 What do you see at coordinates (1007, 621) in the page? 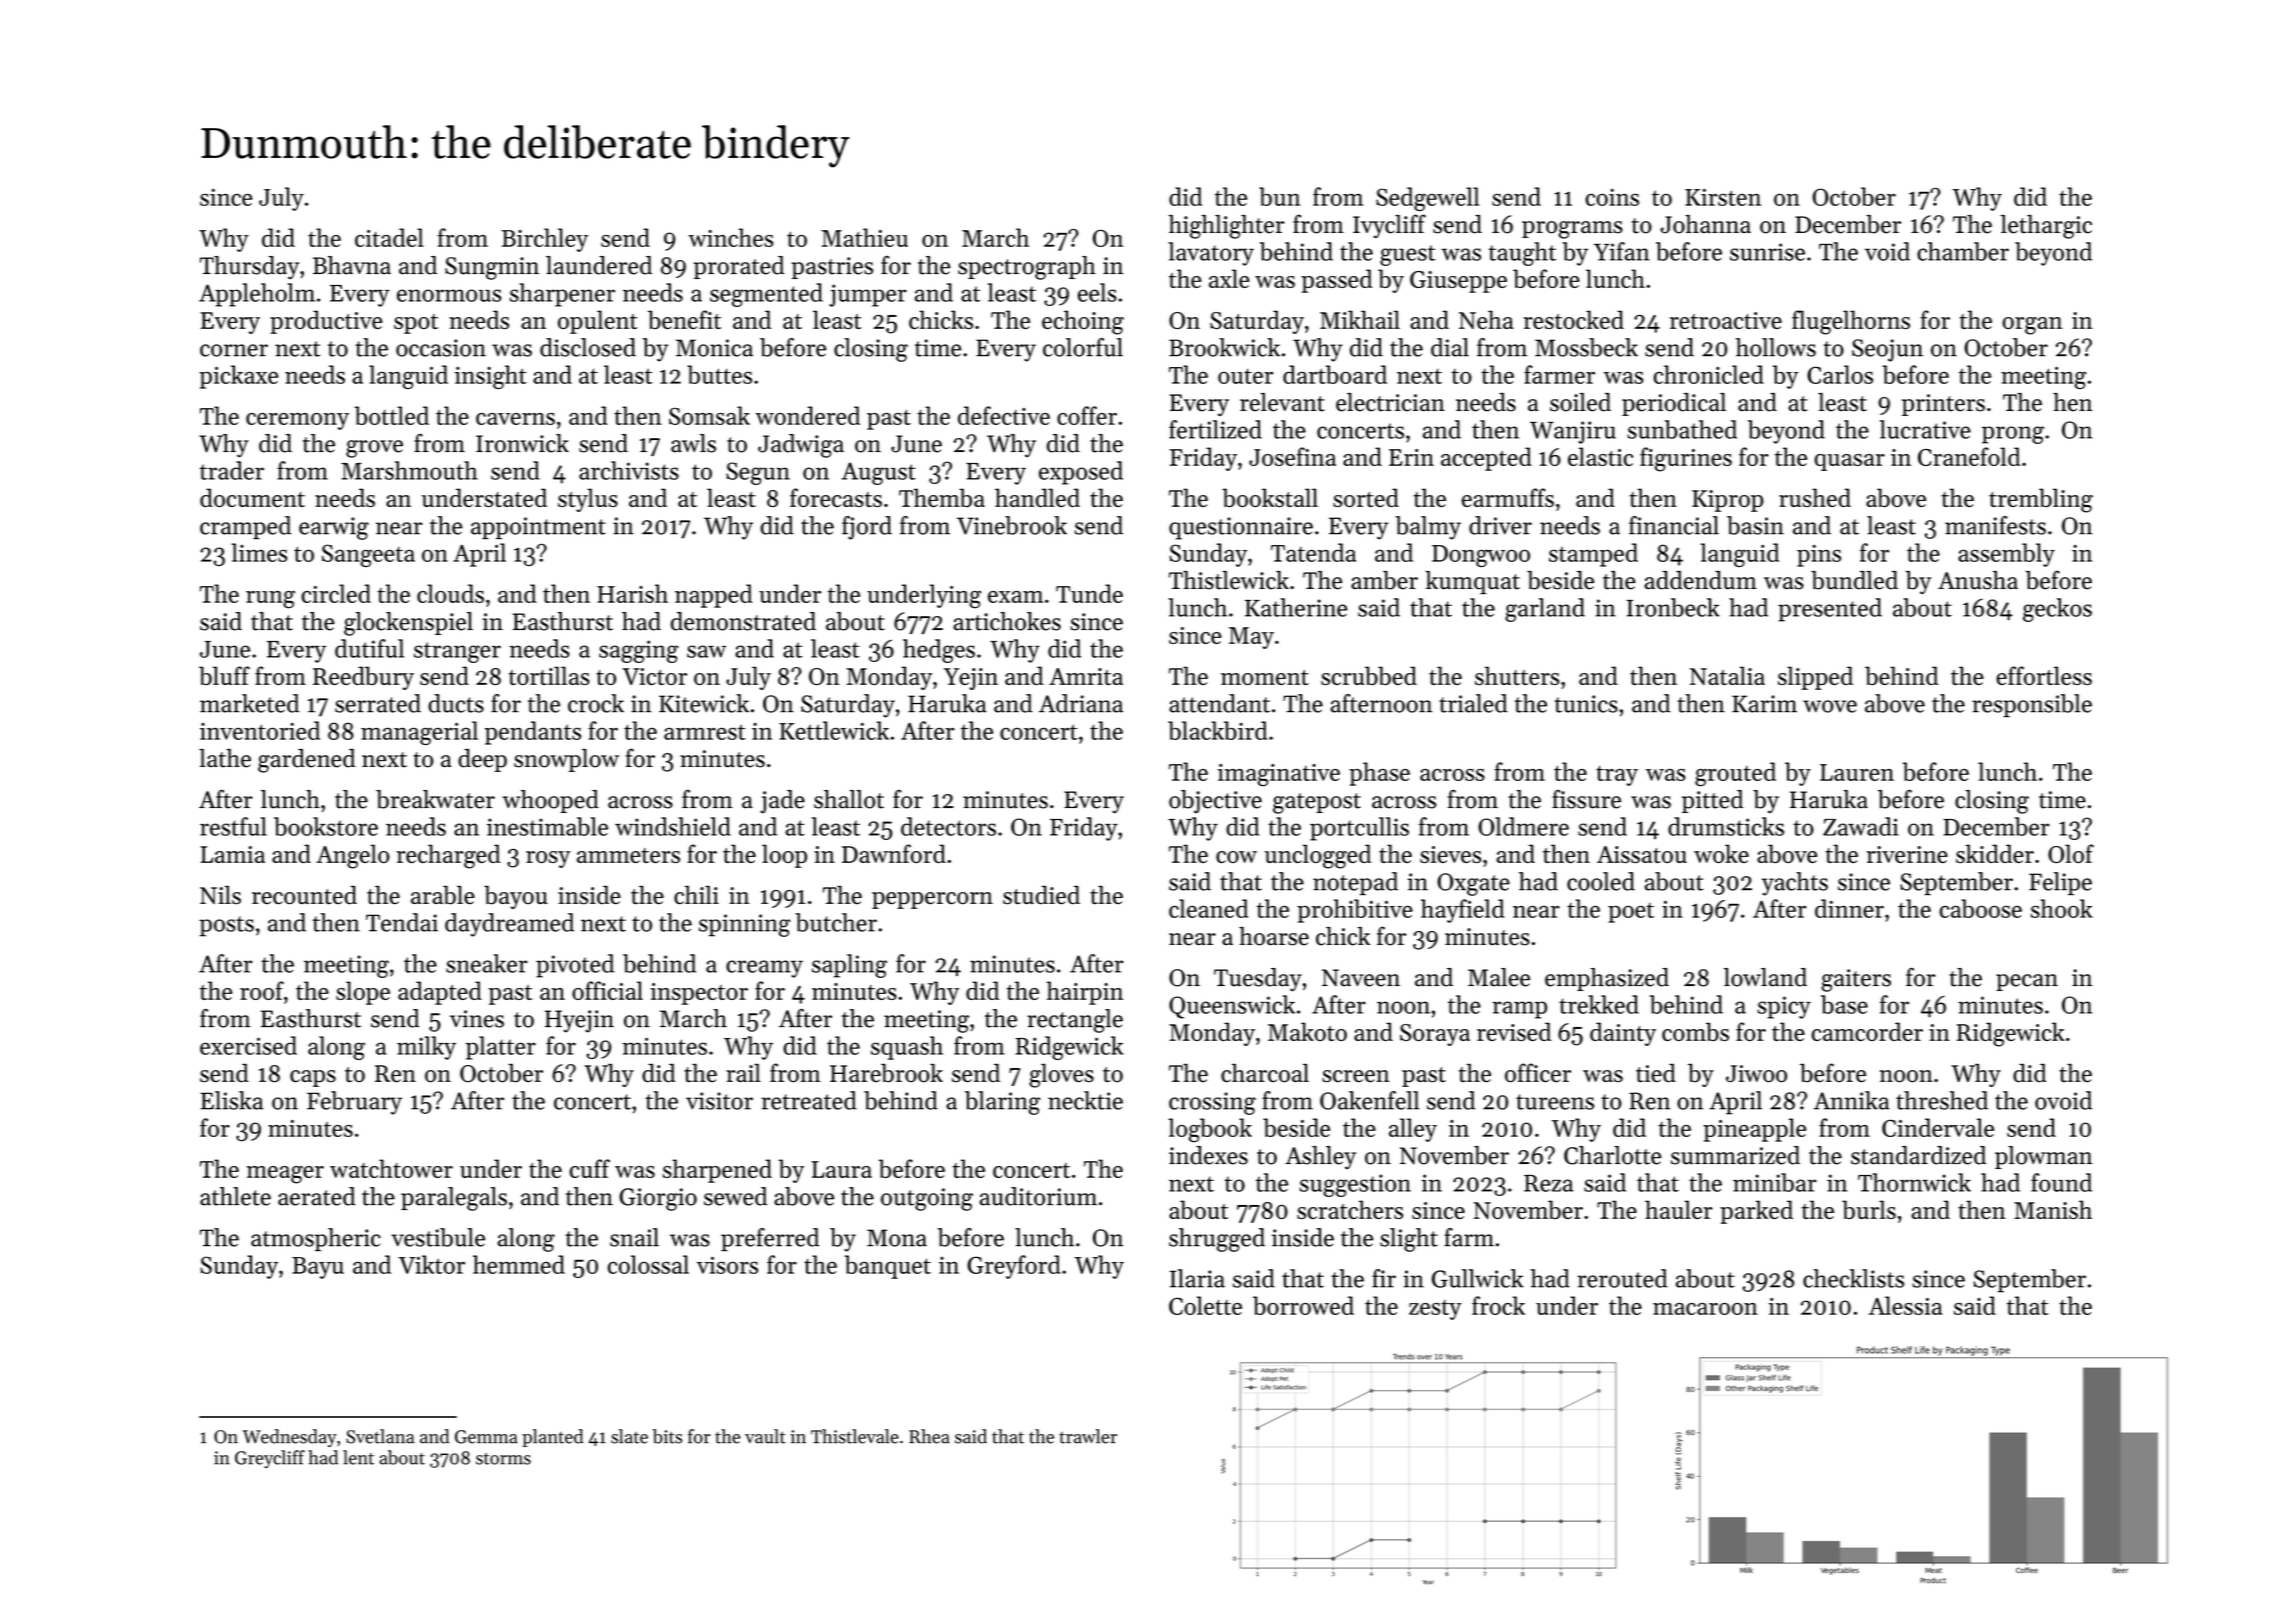
I see `artichokes` at bounding box center [1007, 621].
